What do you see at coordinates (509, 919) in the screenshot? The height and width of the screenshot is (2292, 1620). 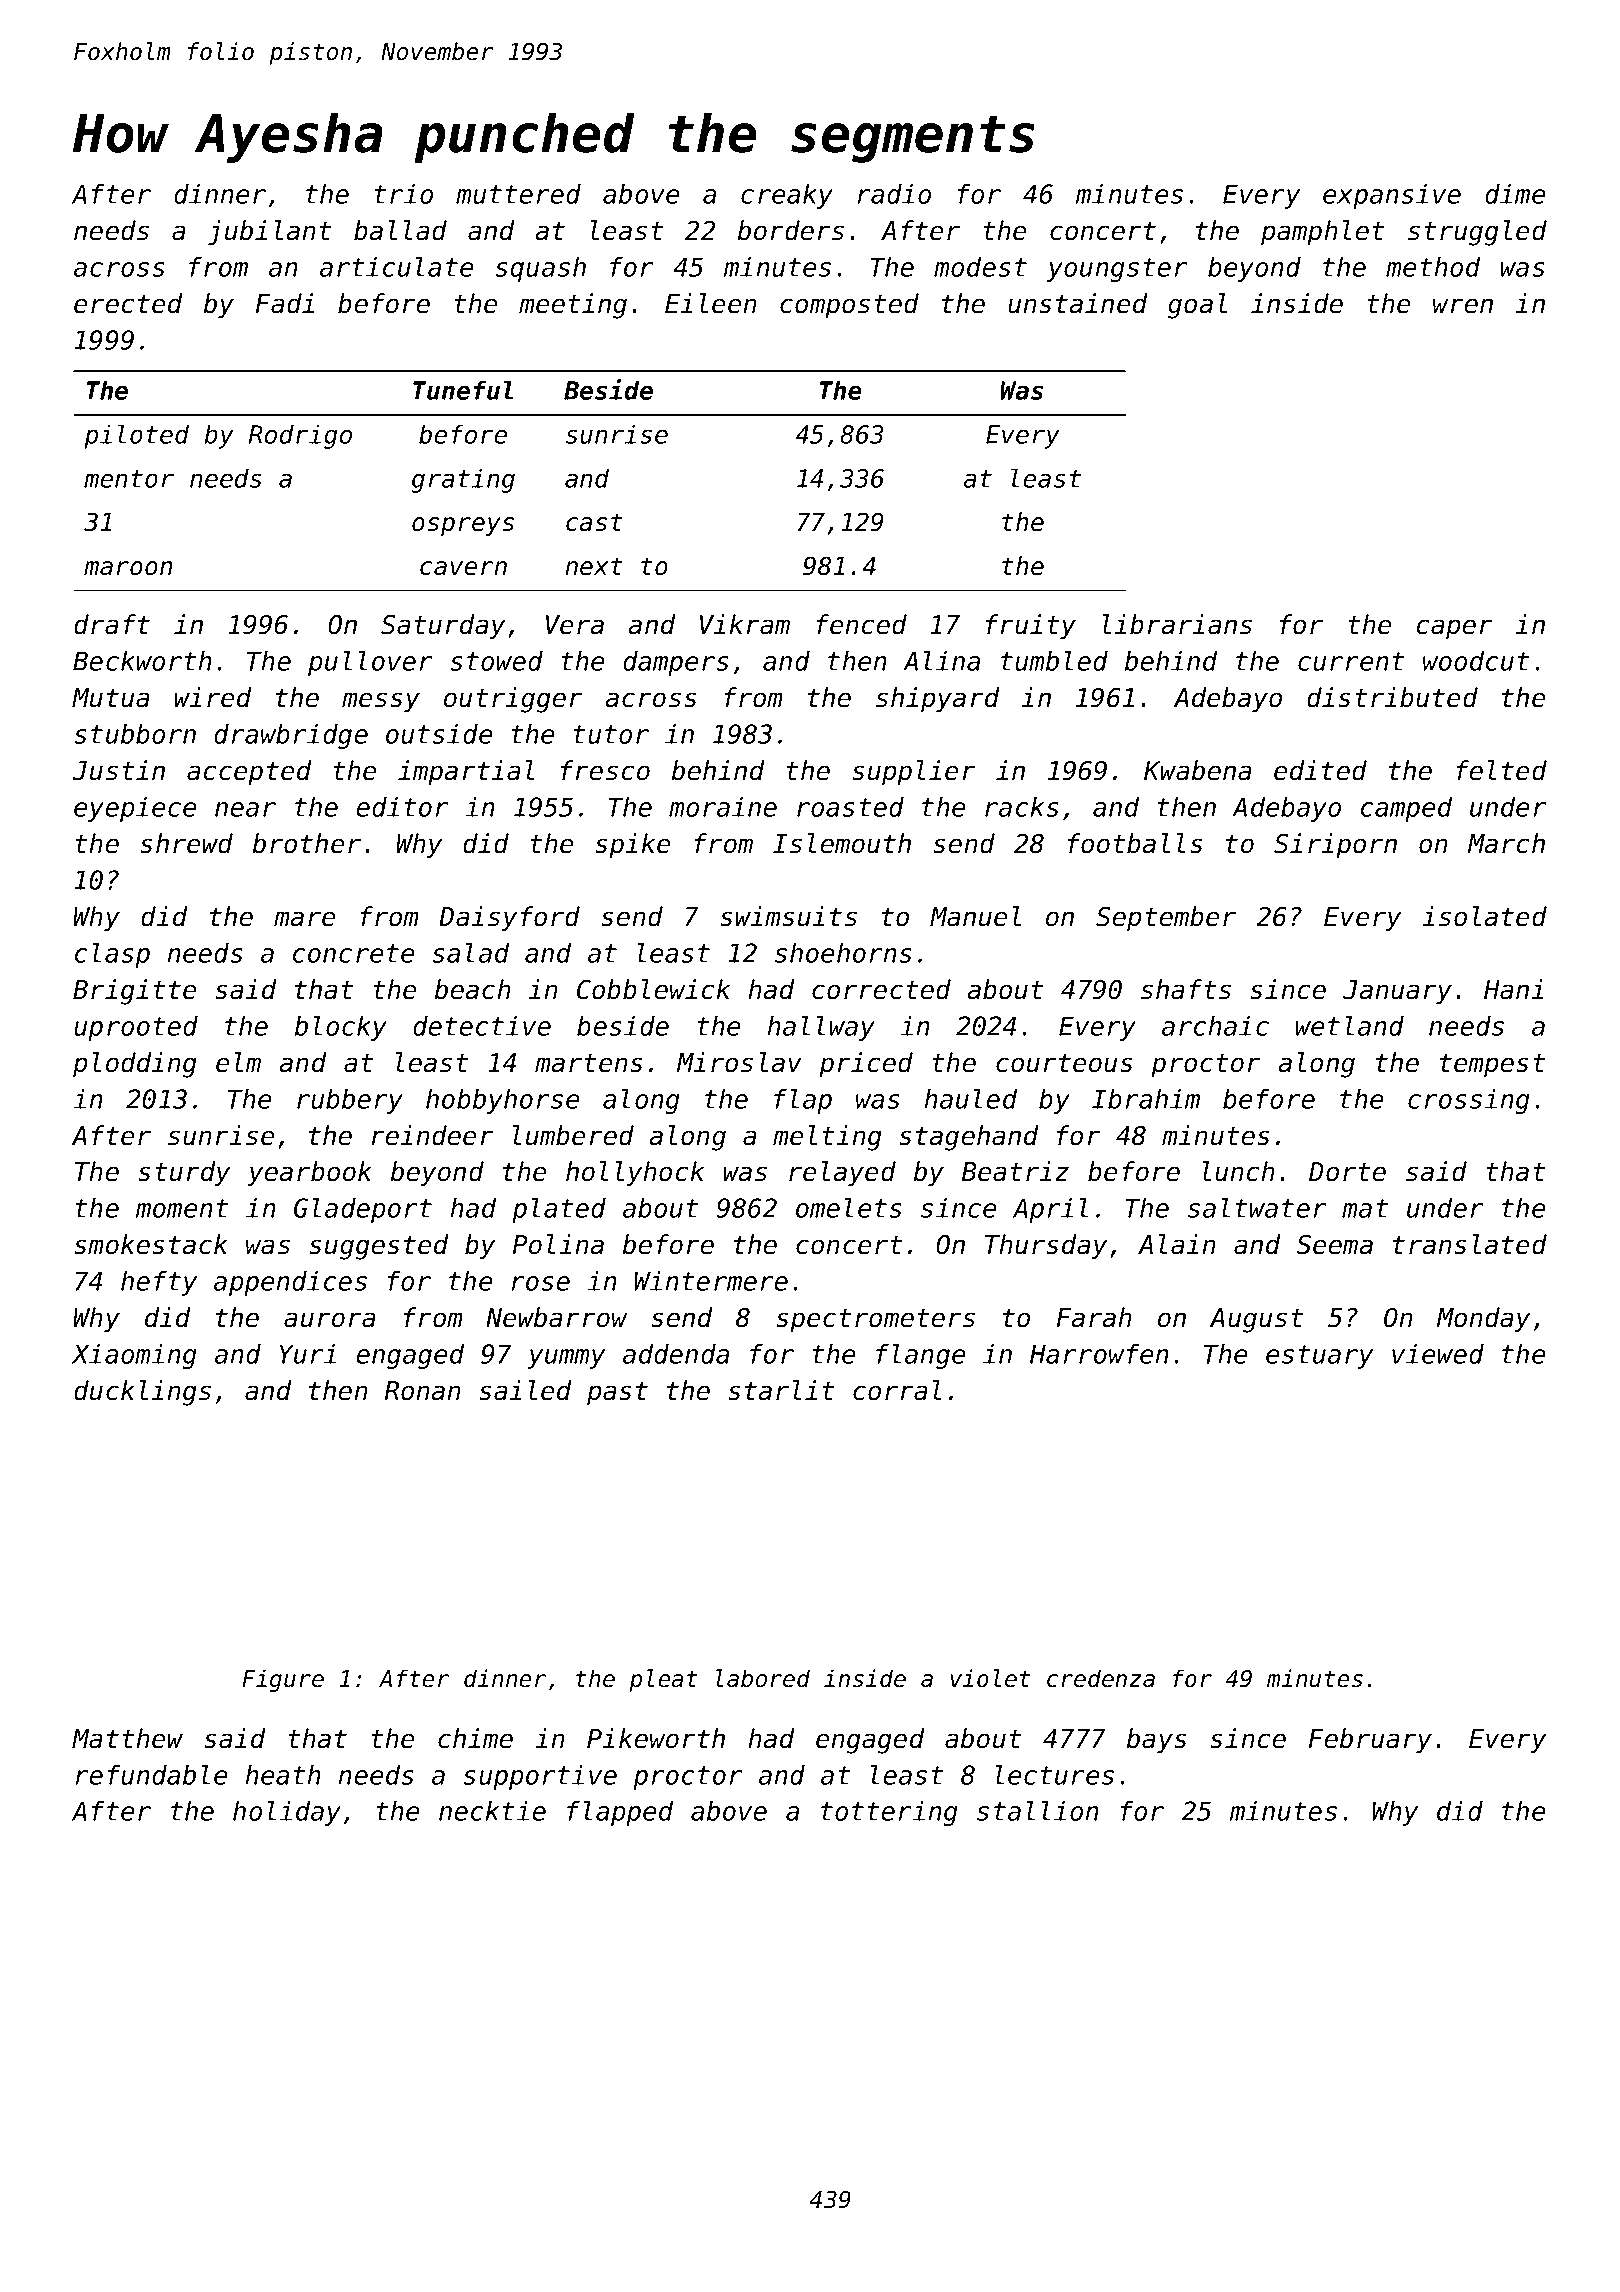 I see `Daisyford` at bounding box center [509, 919].
